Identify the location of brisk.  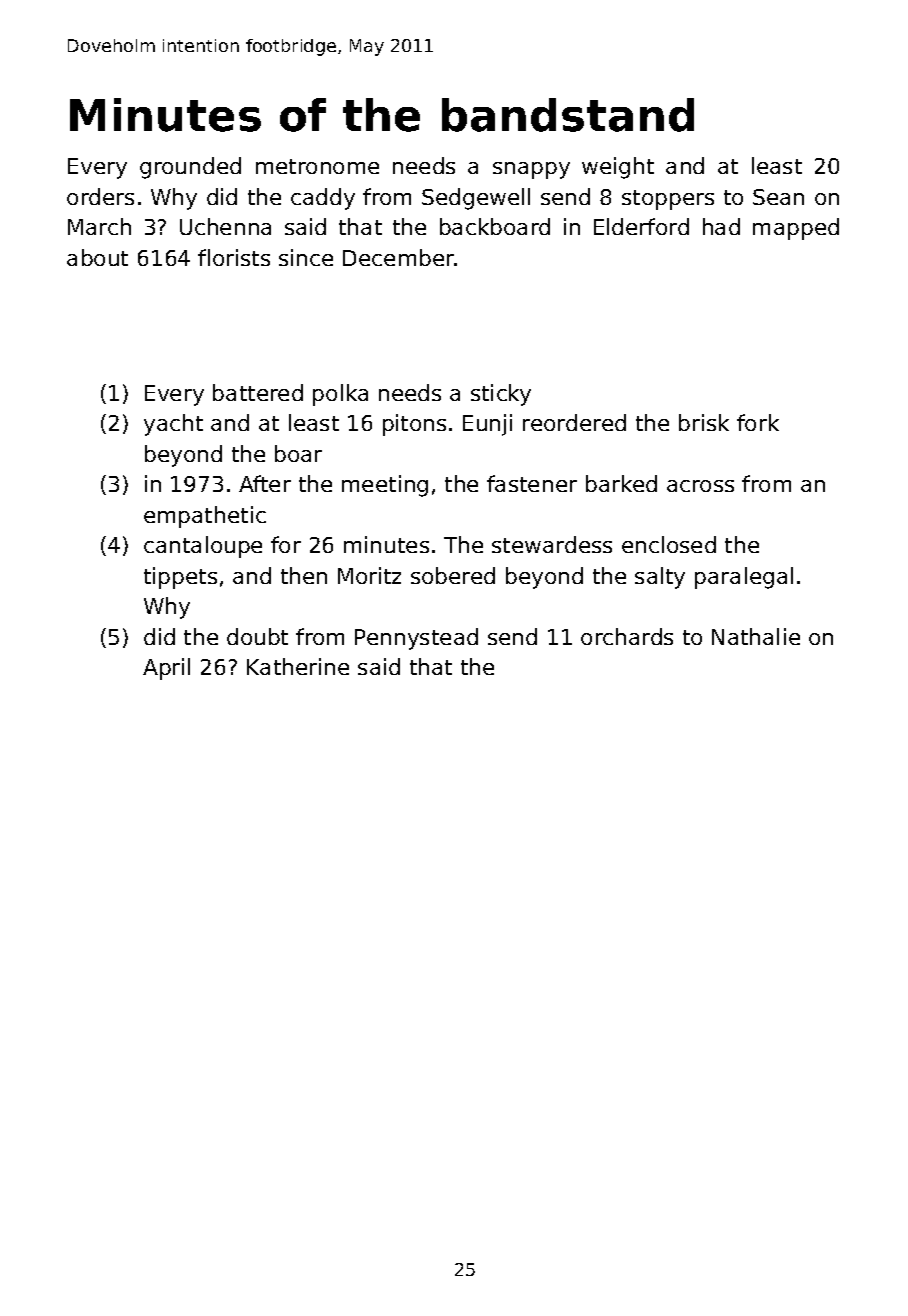
(704, 422).
